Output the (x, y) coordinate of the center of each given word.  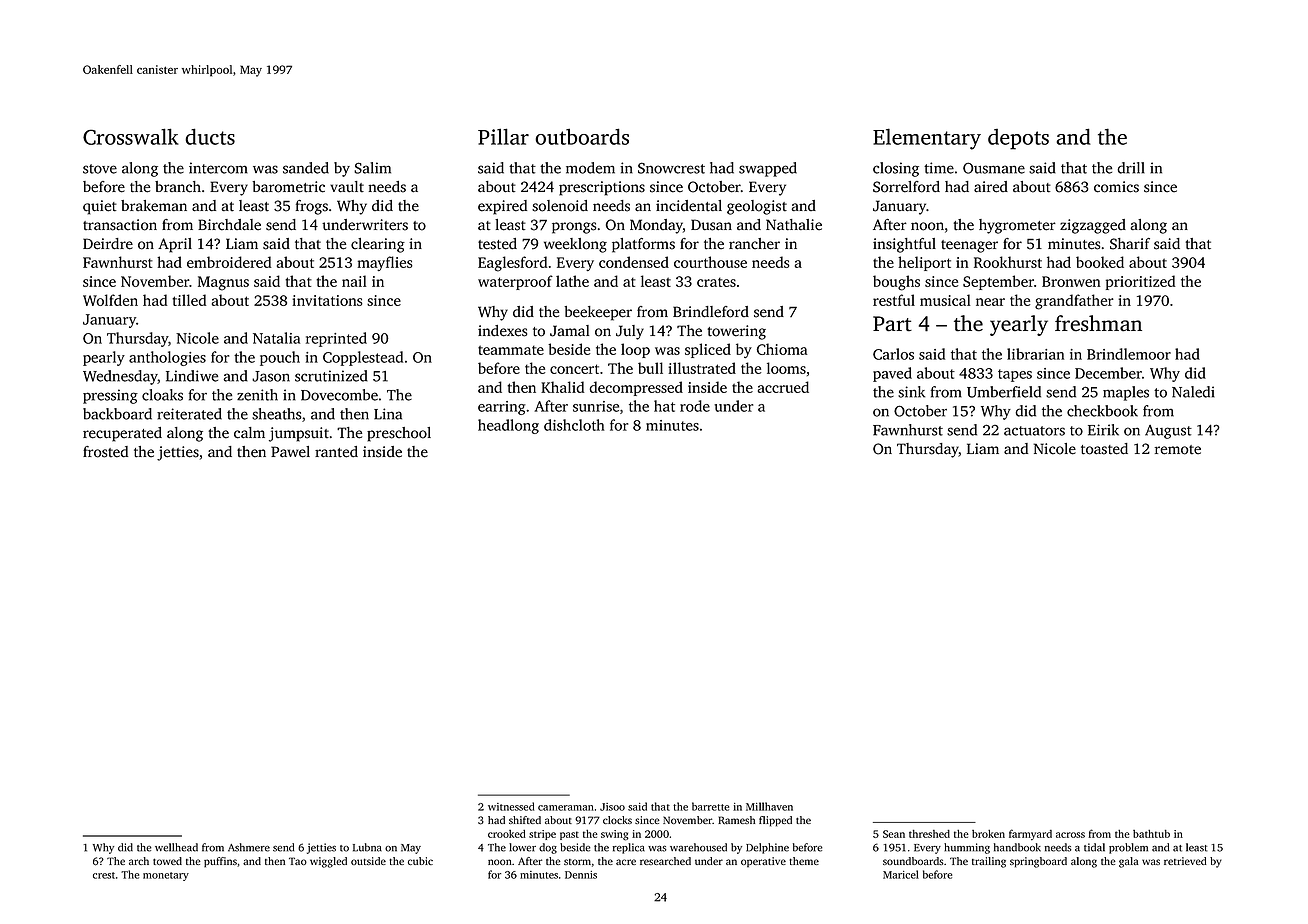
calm (249, 433)
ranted (336, 452)
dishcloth (574, 425)
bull (650, 368)
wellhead (176, 847)
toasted (1104, 449)
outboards (582, 136)
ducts (210, 136)
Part (892, 324)
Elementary (927, 139)
